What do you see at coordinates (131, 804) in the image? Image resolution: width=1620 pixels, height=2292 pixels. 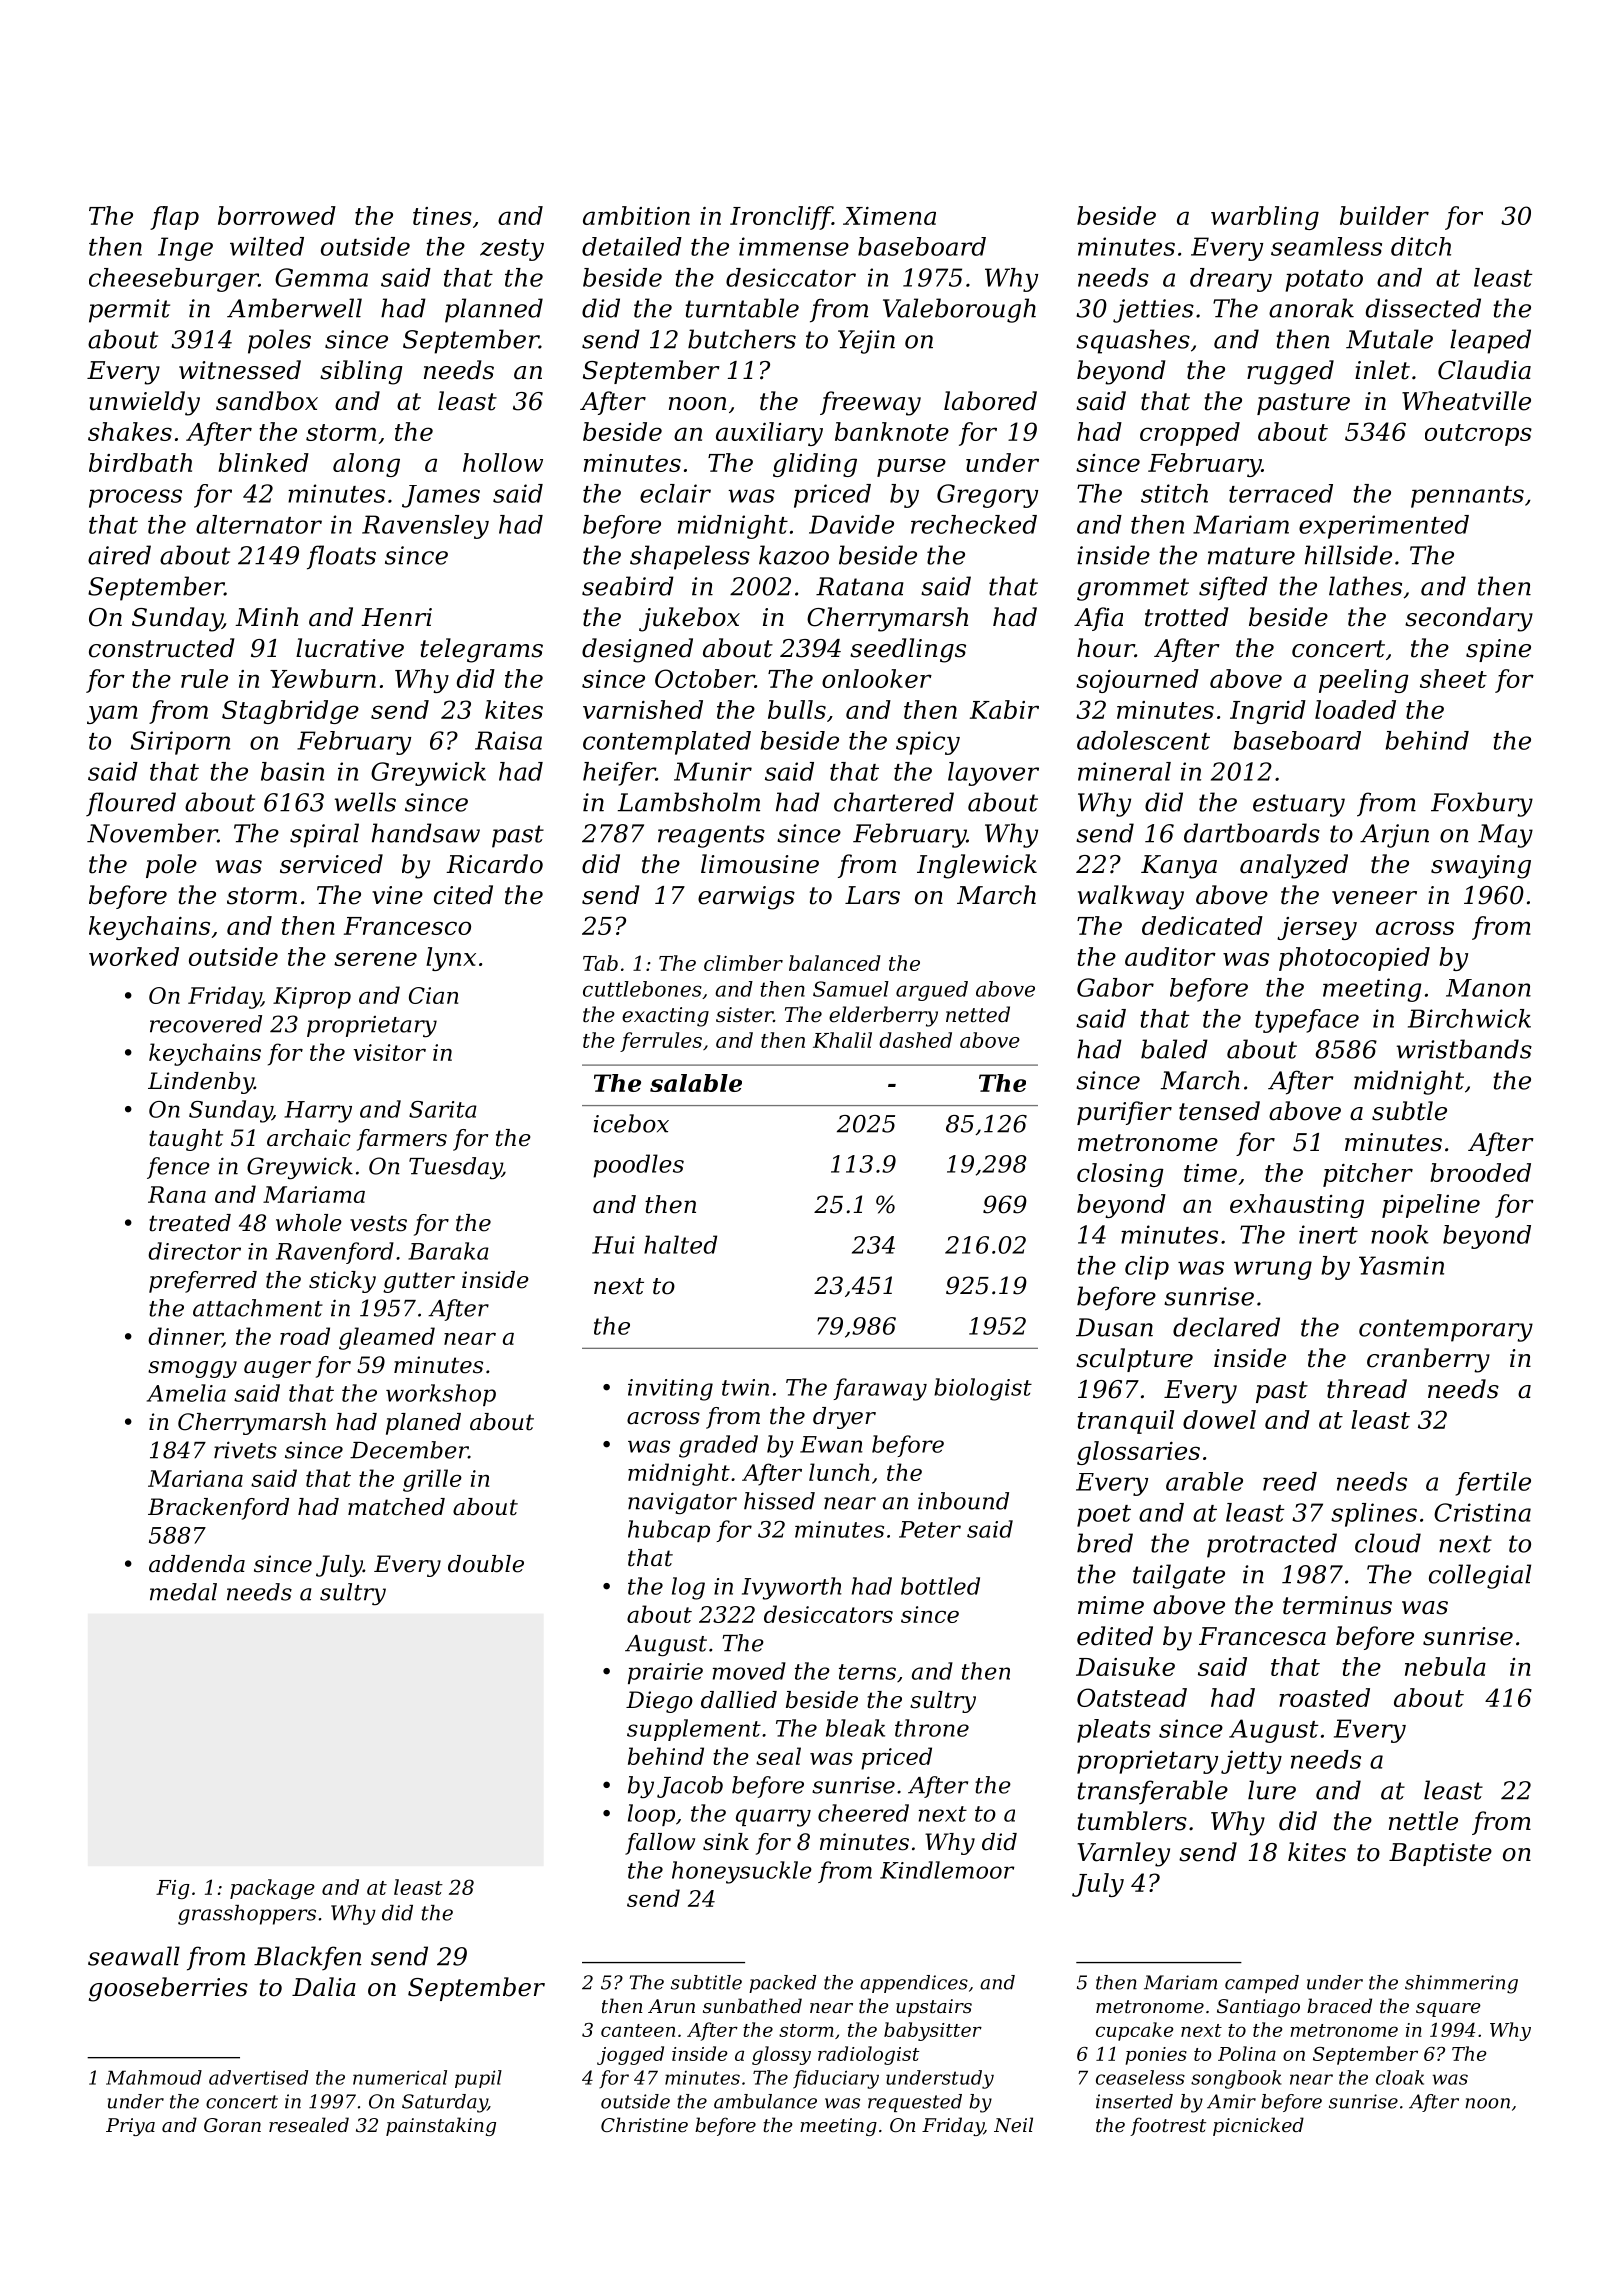 I see `floured` at bounding box center [131, 804].
